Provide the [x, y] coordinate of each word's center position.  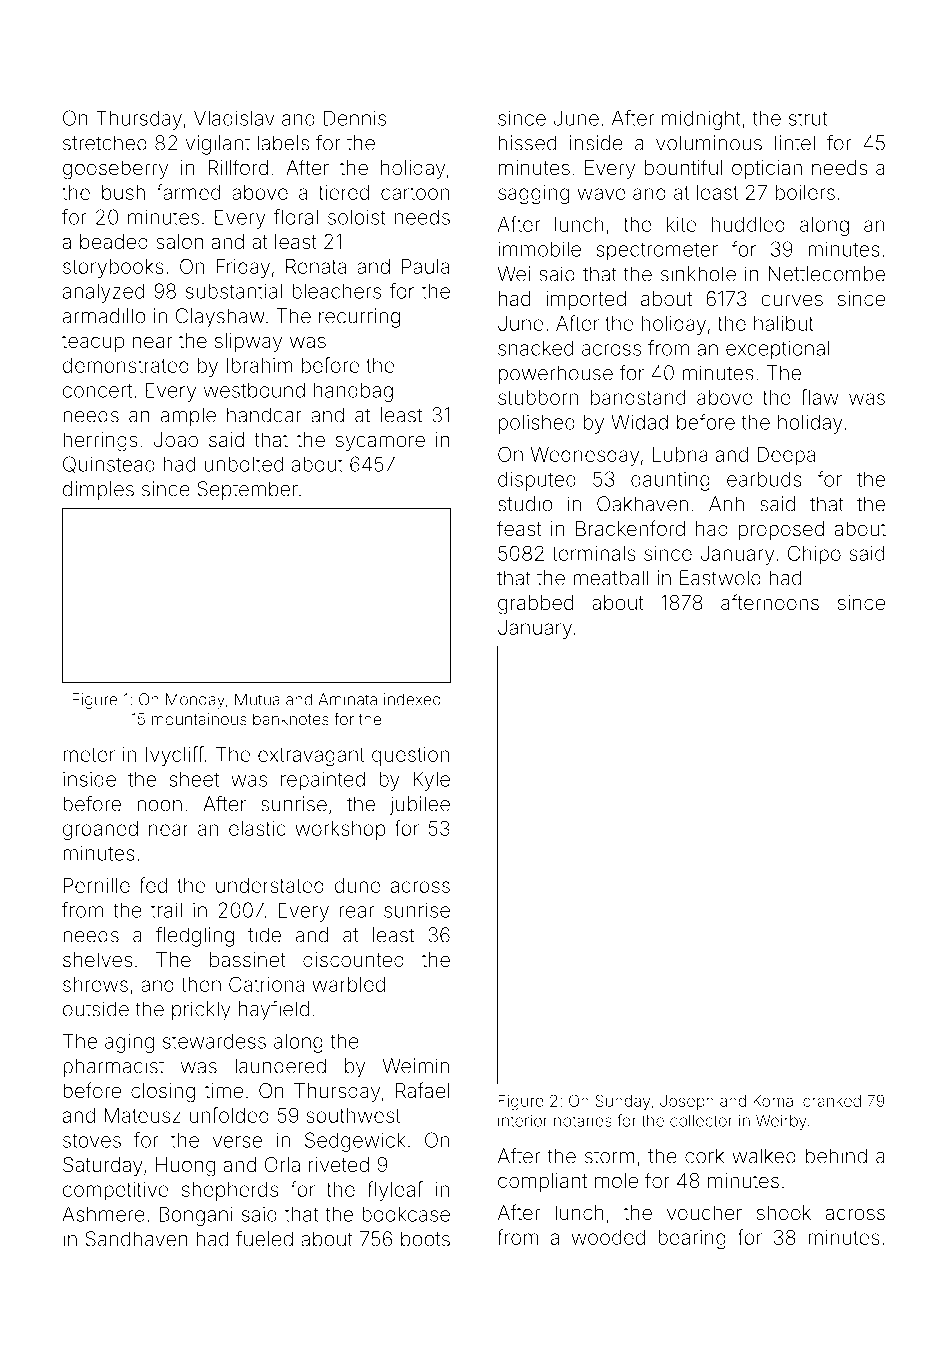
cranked [832, 1101]
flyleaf [395, 1191]
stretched [105, 143]
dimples [98, 491]
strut [808, 118]
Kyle [431, 781]
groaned [100, 830]
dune [358, 885]
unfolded [229, 1115]
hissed [527, 143]
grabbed [535, 605]
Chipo [814, 555]
